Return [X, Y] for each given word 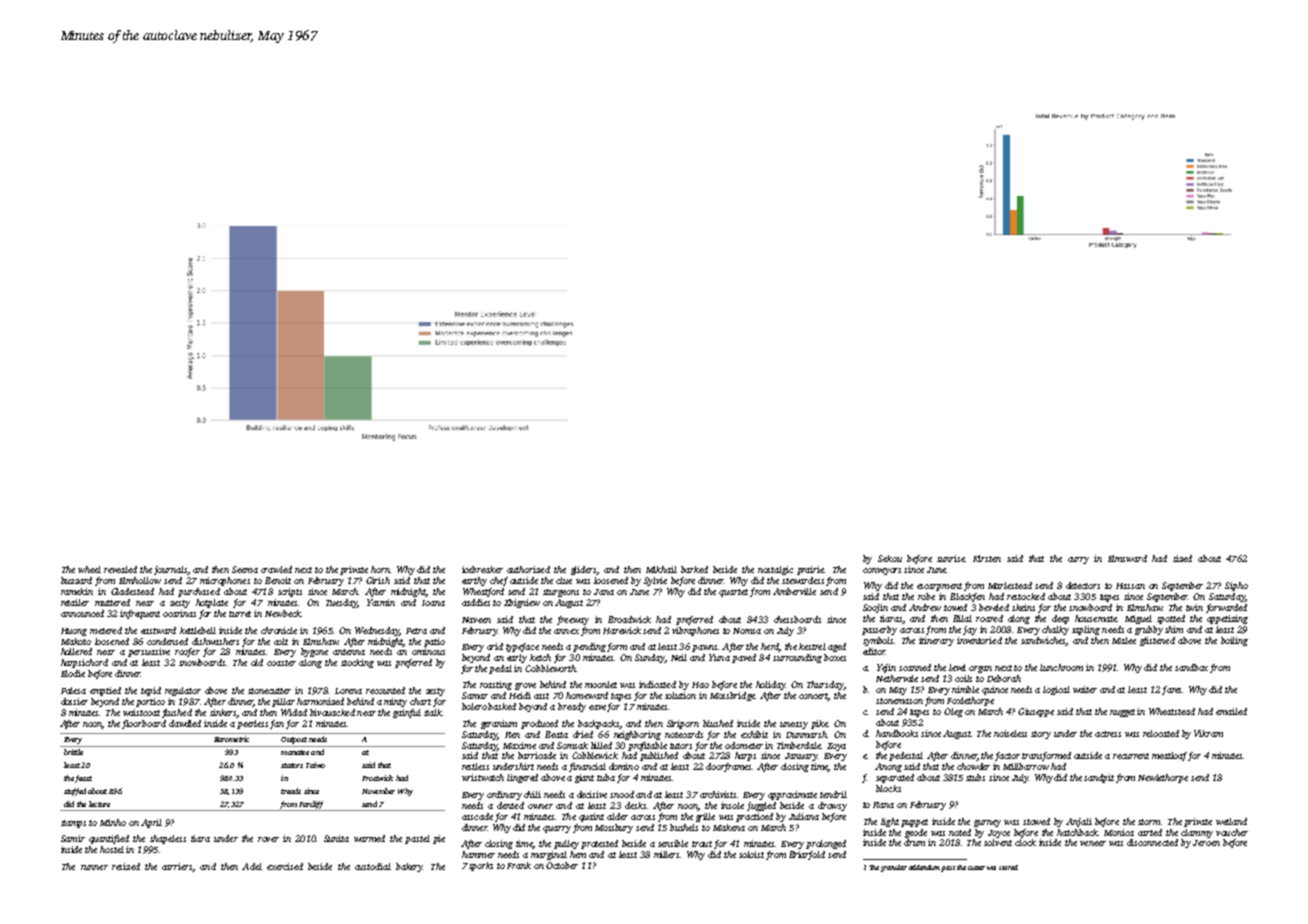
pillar [283, 702]
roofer [187, 652]
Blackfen [967, 597]
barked [694, 569]
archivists [718, 794]
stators [292, 765]
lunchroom [1061, 667]
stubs [975, 777]
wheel [89, 569]
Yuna [719, 657]
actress [1108, 734]
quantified [109, 839]
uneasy [794, 725]
